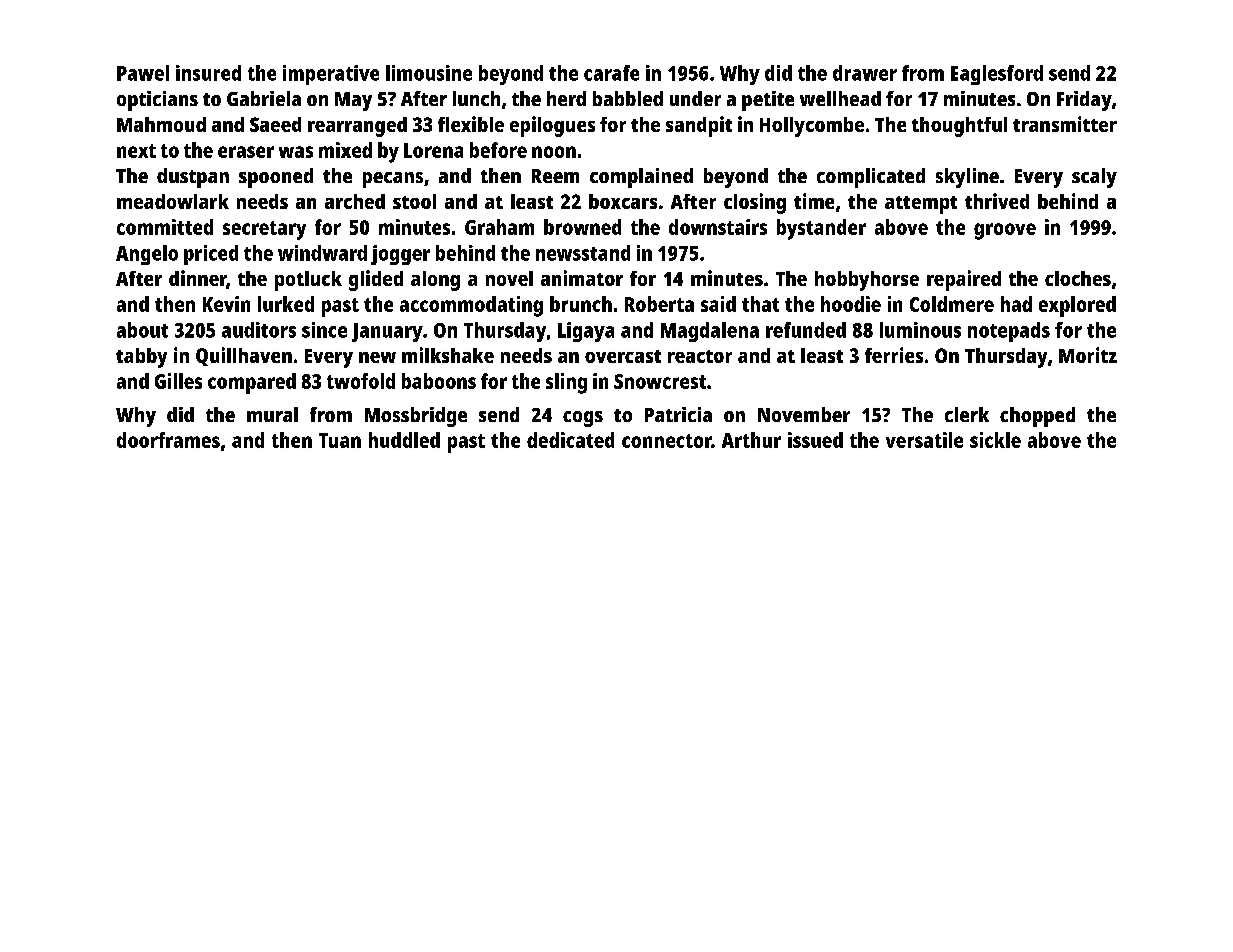 The height and width of the page is (952, 1233). I want to click on limousine, so click(429, 73).
